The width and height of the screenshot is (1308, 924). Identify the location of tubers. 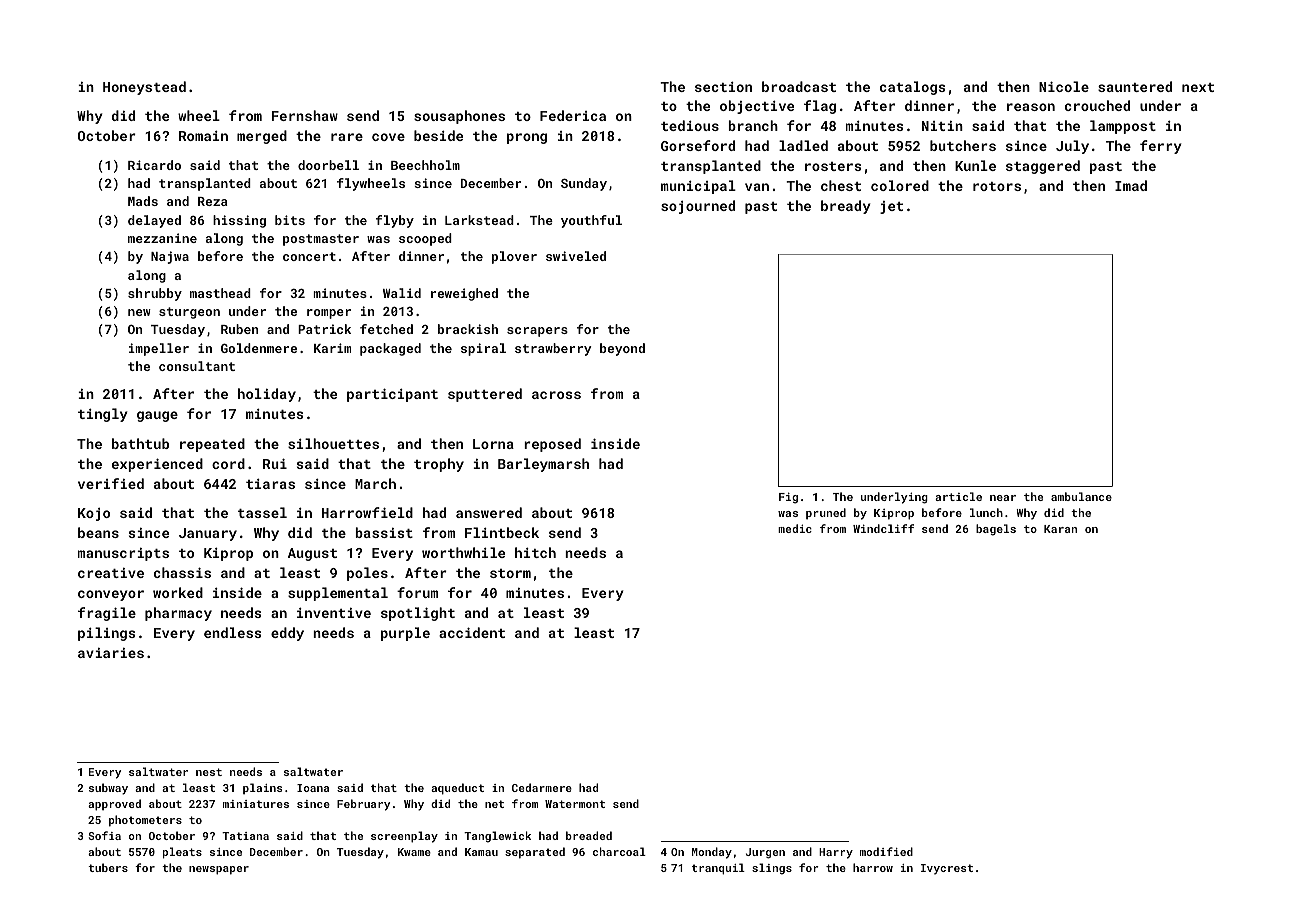
(108, 867).
